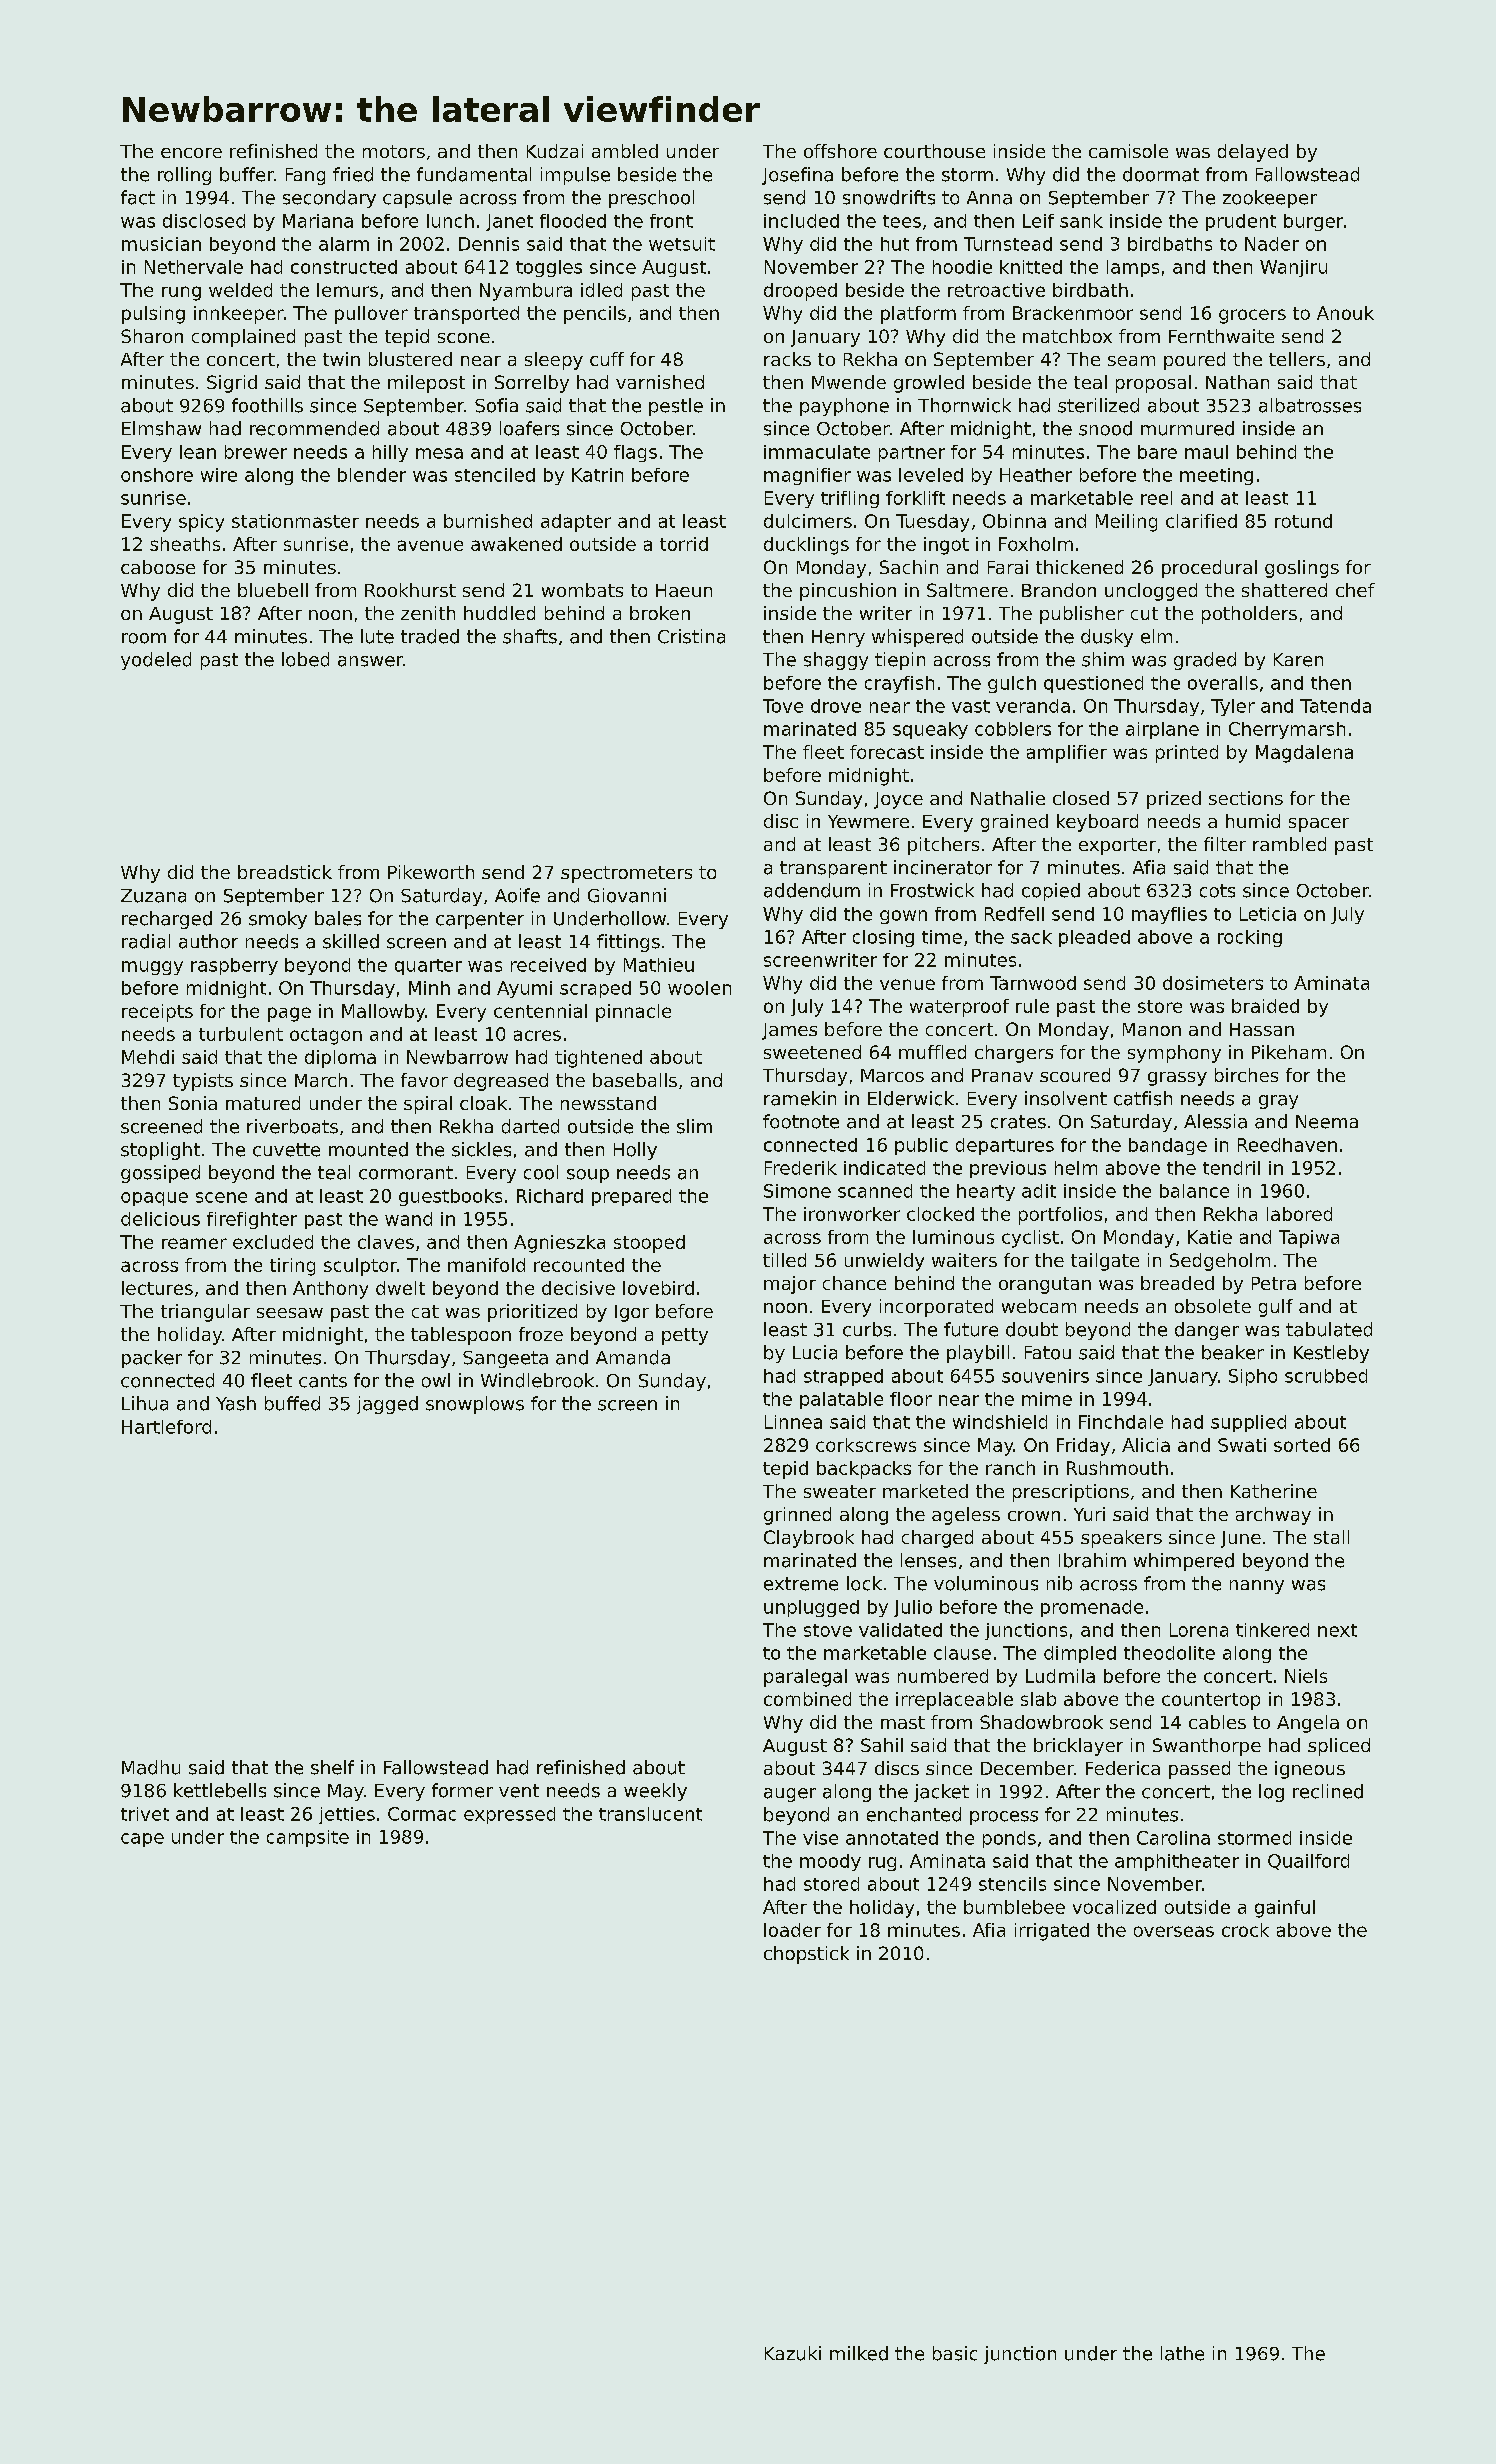  What do you see at coordinates (368, 1149) in the document?
I see `mounted` at bounding box center [368, 1149].
